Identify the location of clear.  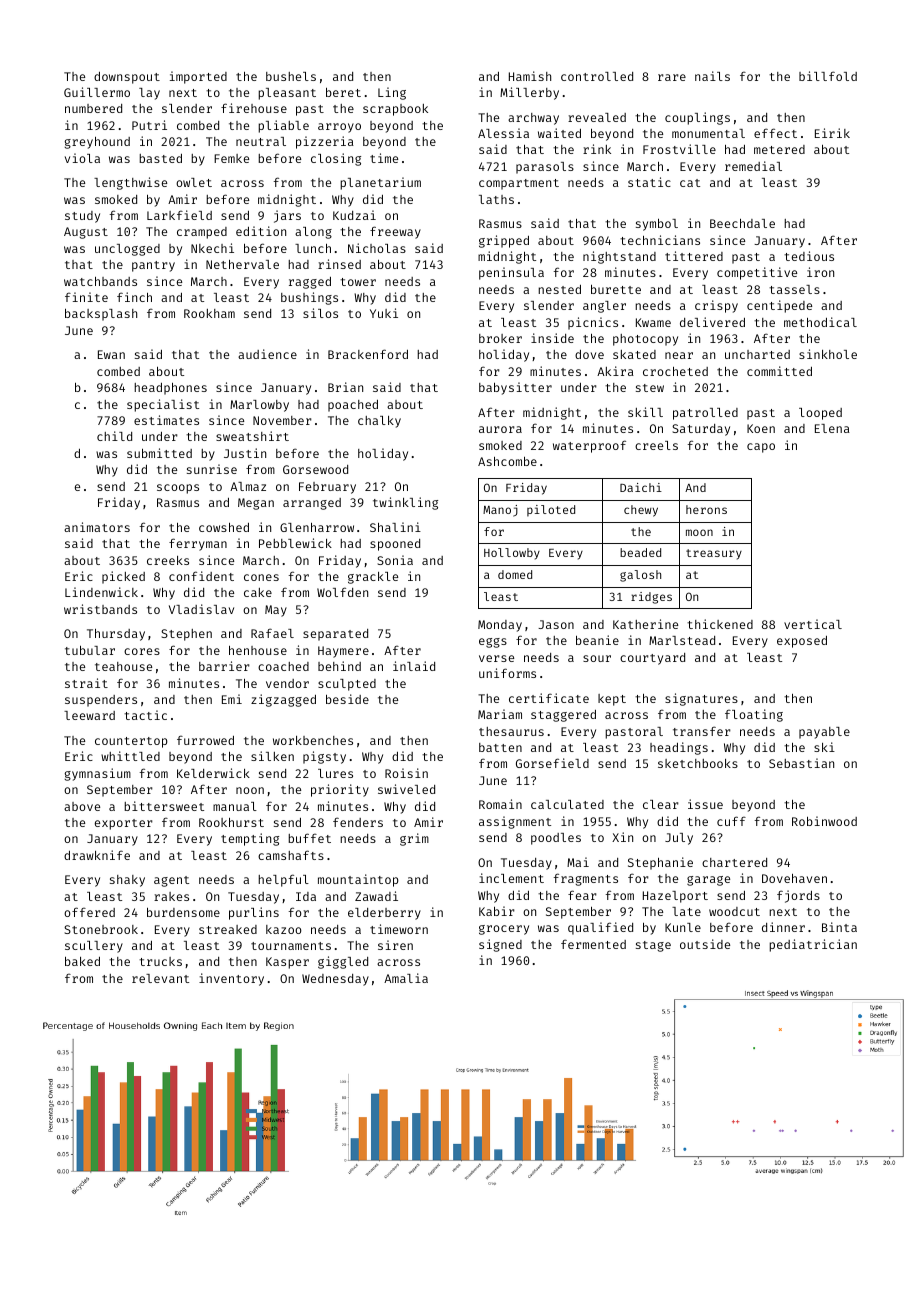
(661, 804).
